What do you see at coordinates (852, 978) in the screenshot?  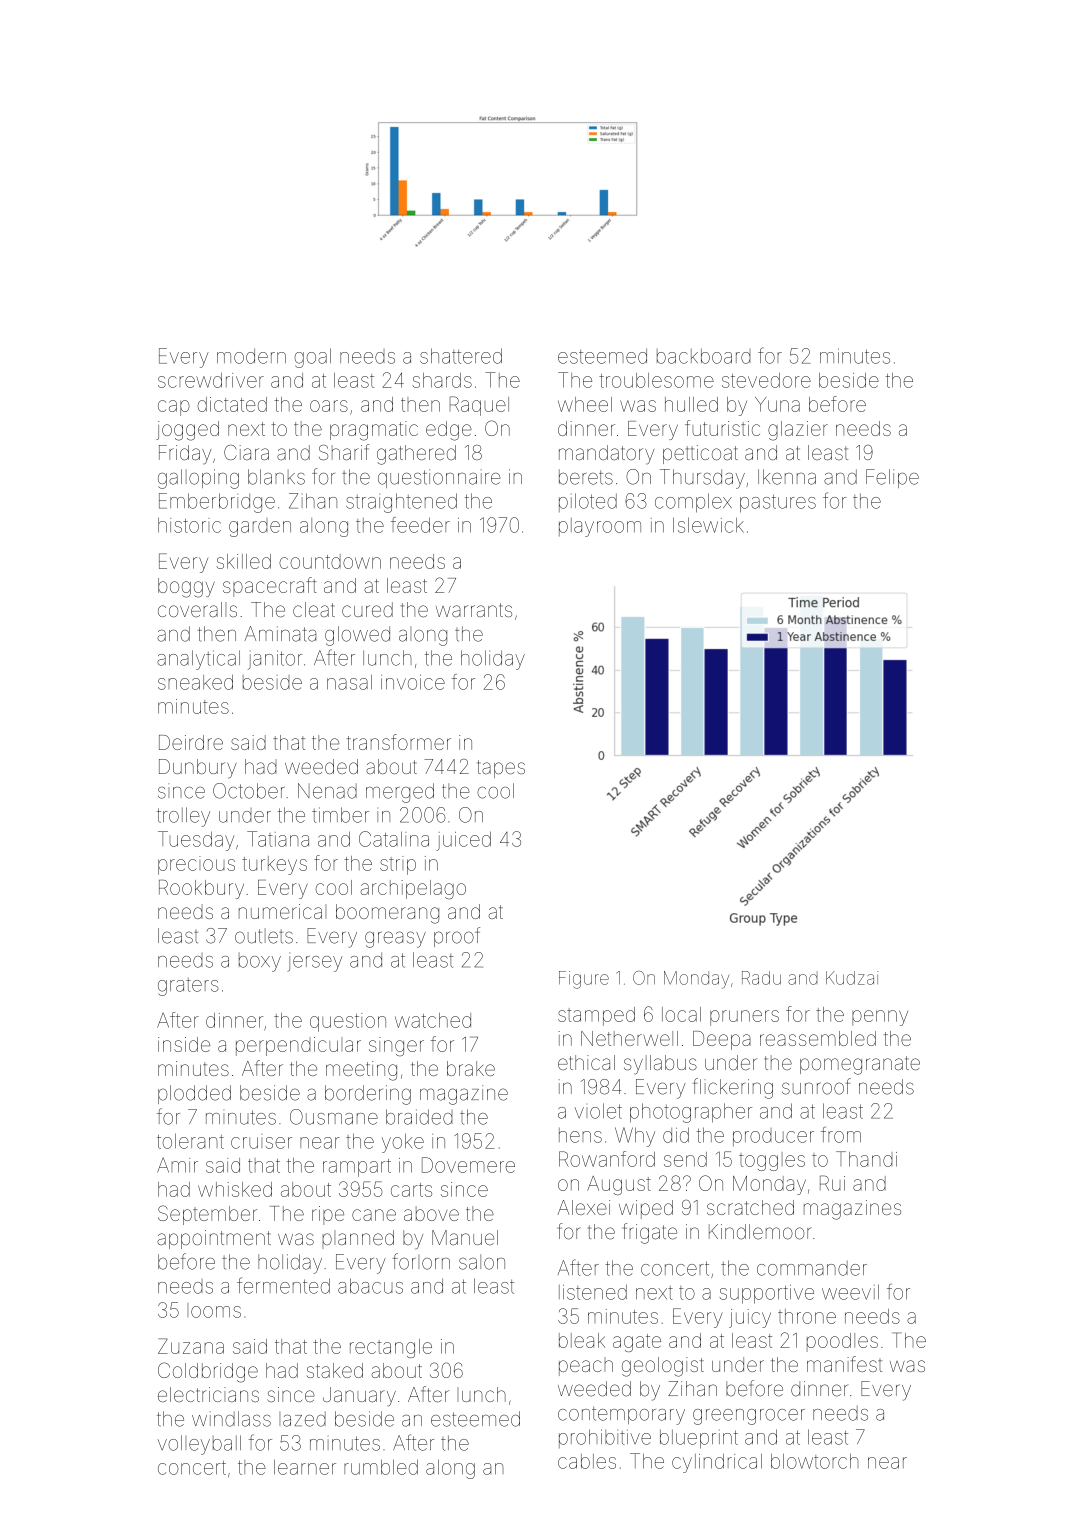 I see `Kudzai` at bounding box center [852, 978].
